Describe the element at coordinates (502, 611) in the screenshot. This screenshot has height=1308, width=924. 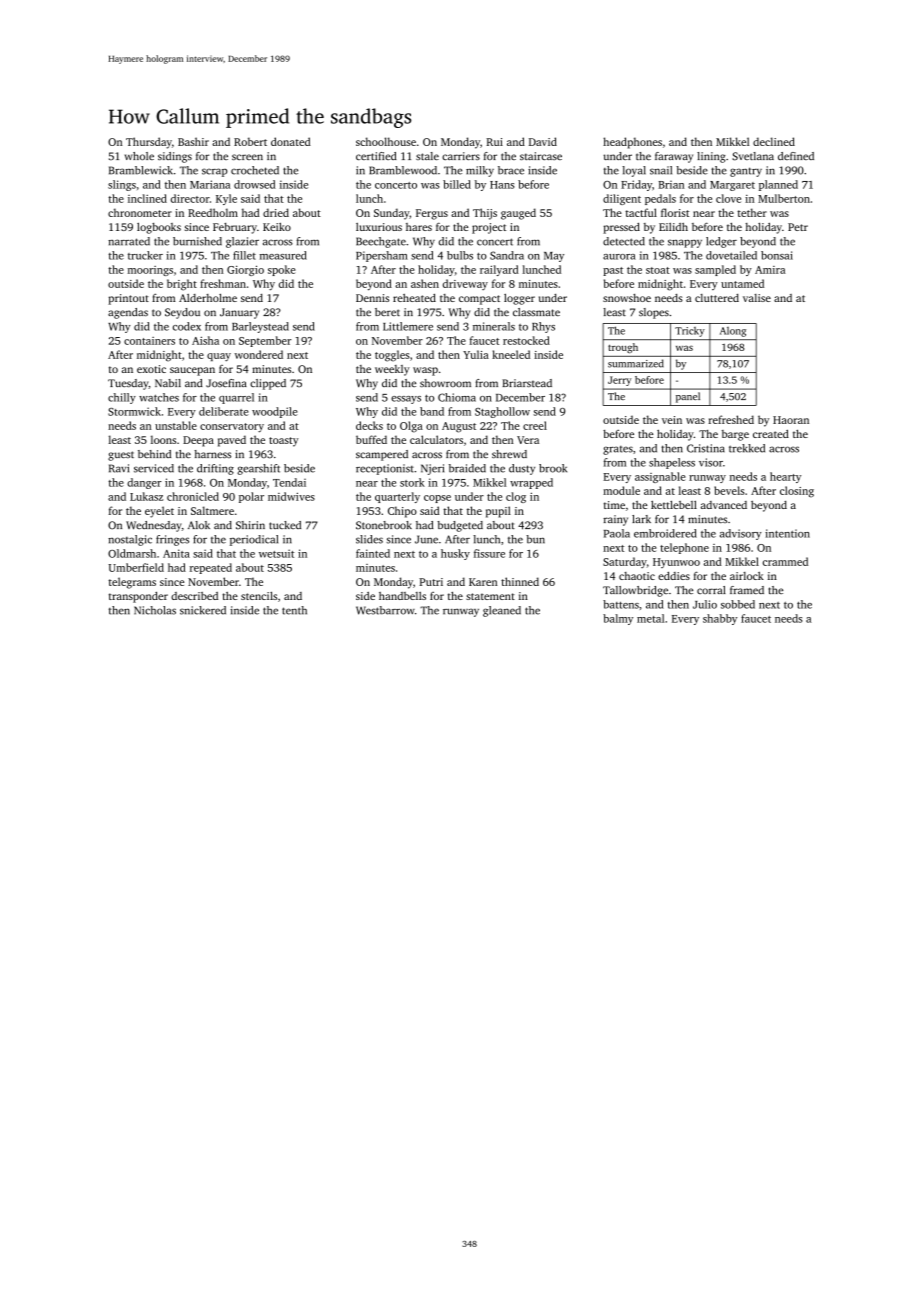
I see `gleaned` at that location.
